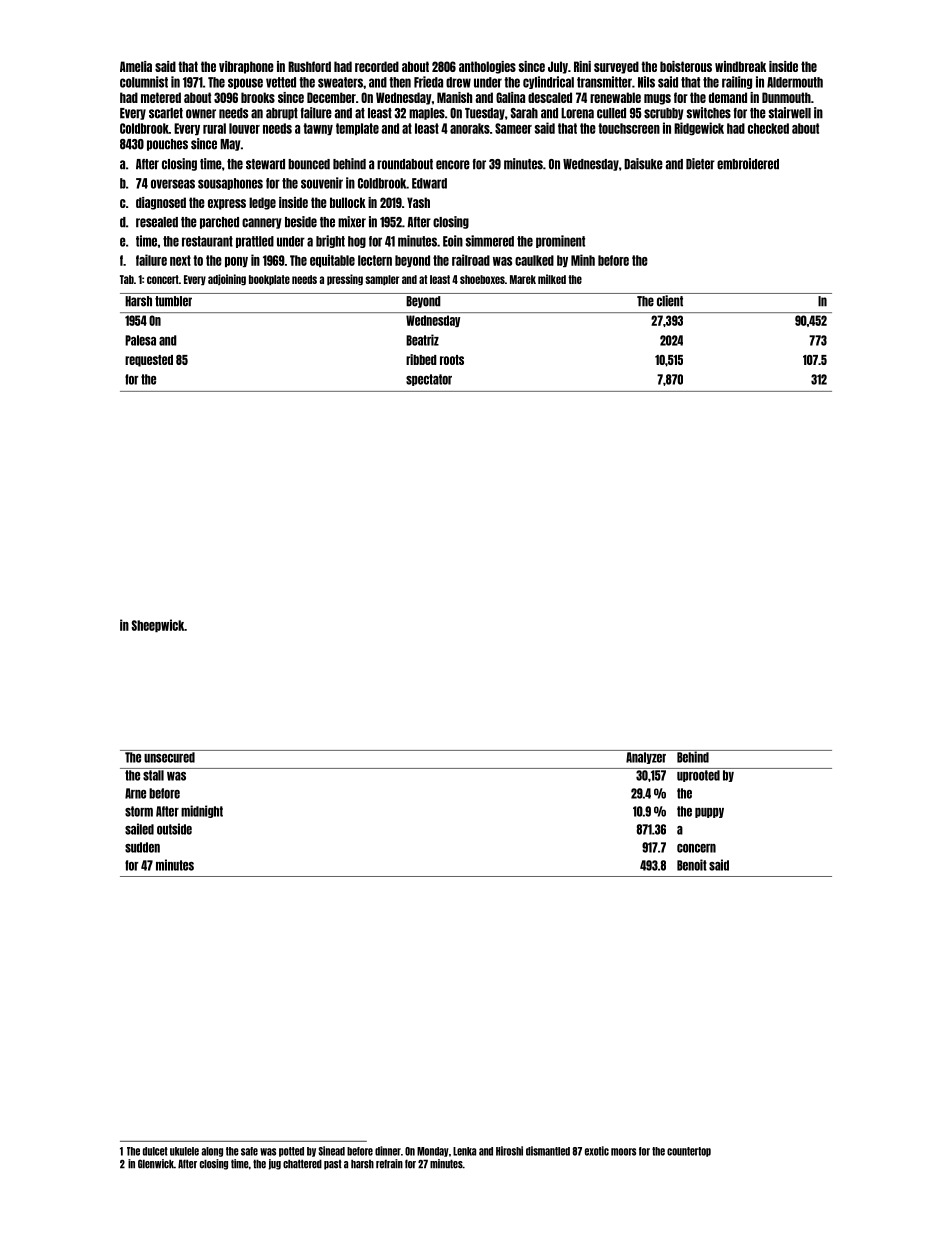 The image size is (952, 1233). I want to click on May, so click(230, 145).
